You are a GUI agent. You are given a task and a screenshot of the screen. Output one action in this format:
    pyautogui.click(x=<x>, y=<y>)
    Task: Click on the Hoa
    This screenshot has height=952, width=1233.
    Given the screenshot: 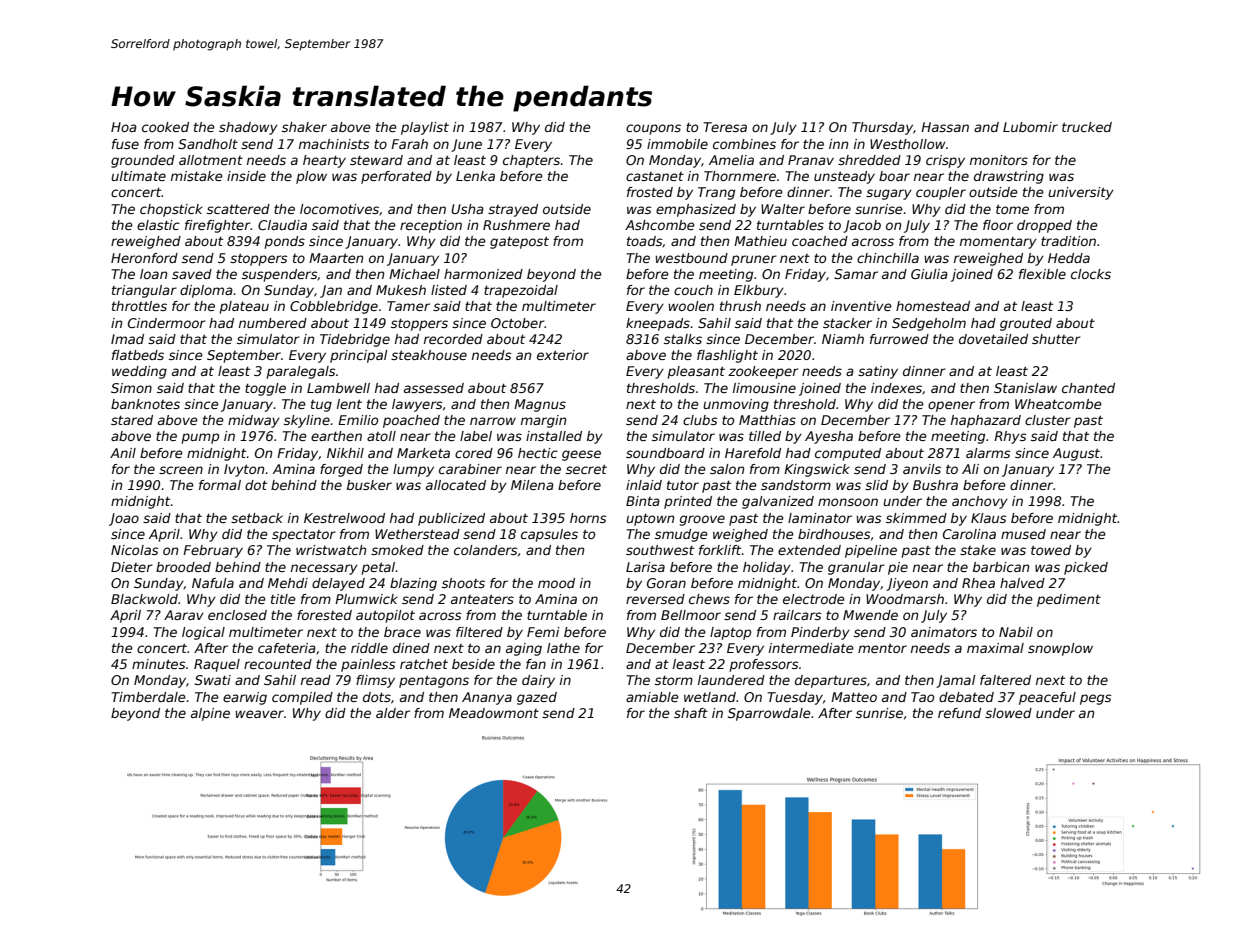 What is the action you would take?
    pyautogui.click(x=124, y=127)
